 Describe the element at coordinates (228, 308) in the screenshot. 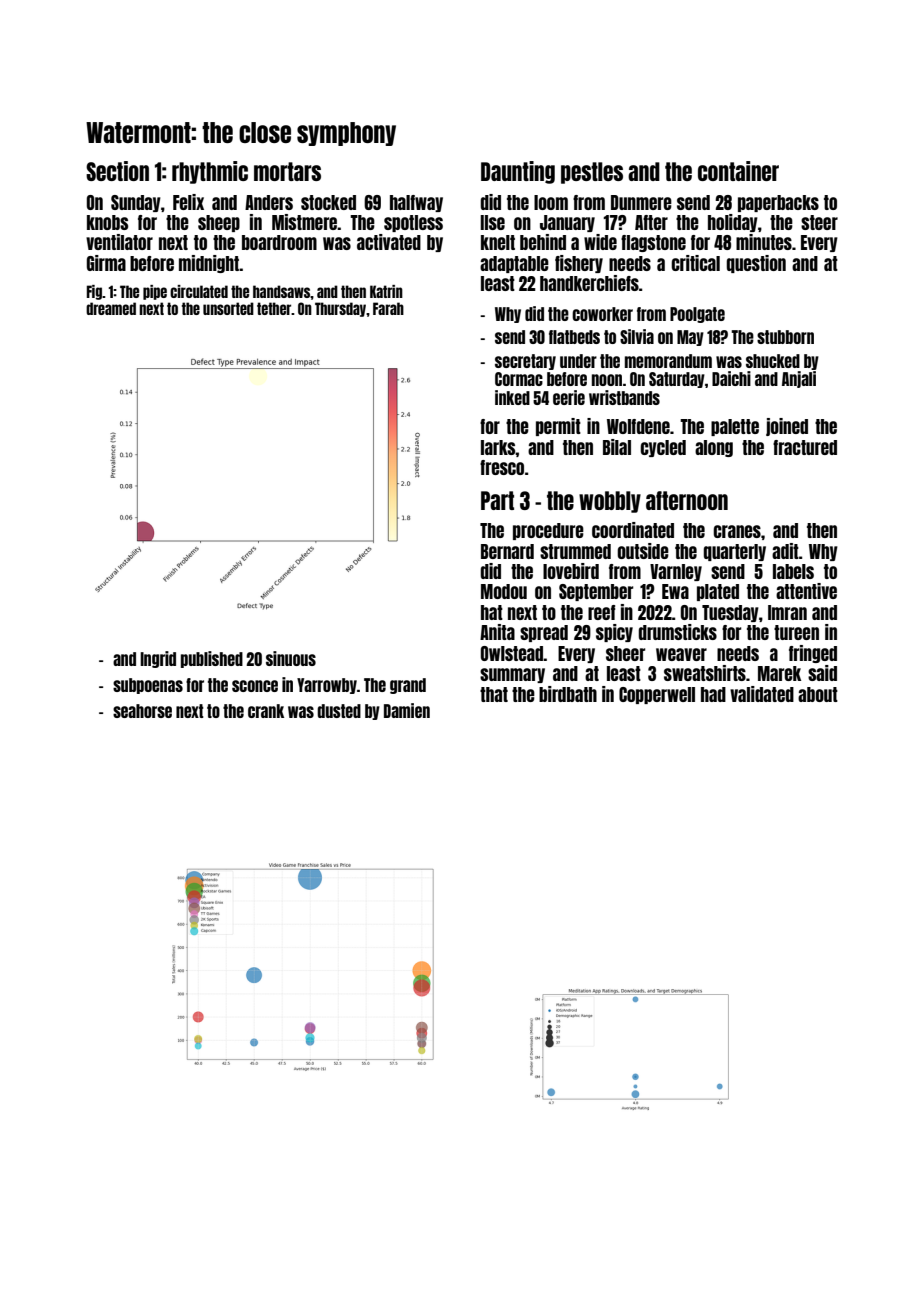

I see `unsorted` at that location.
